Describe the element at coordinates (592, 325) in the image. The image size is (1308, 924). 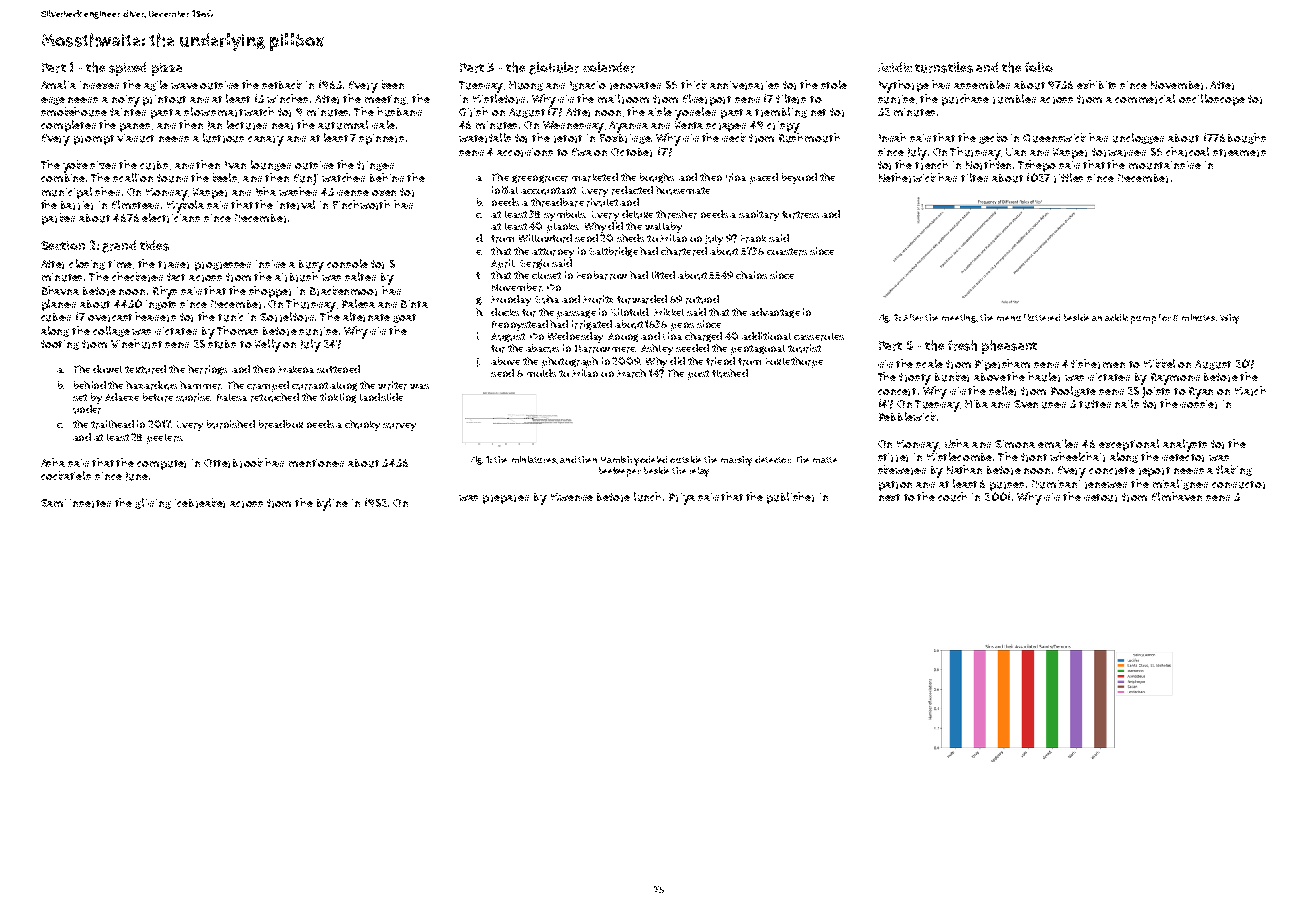
I see `irrigated` at that location.
